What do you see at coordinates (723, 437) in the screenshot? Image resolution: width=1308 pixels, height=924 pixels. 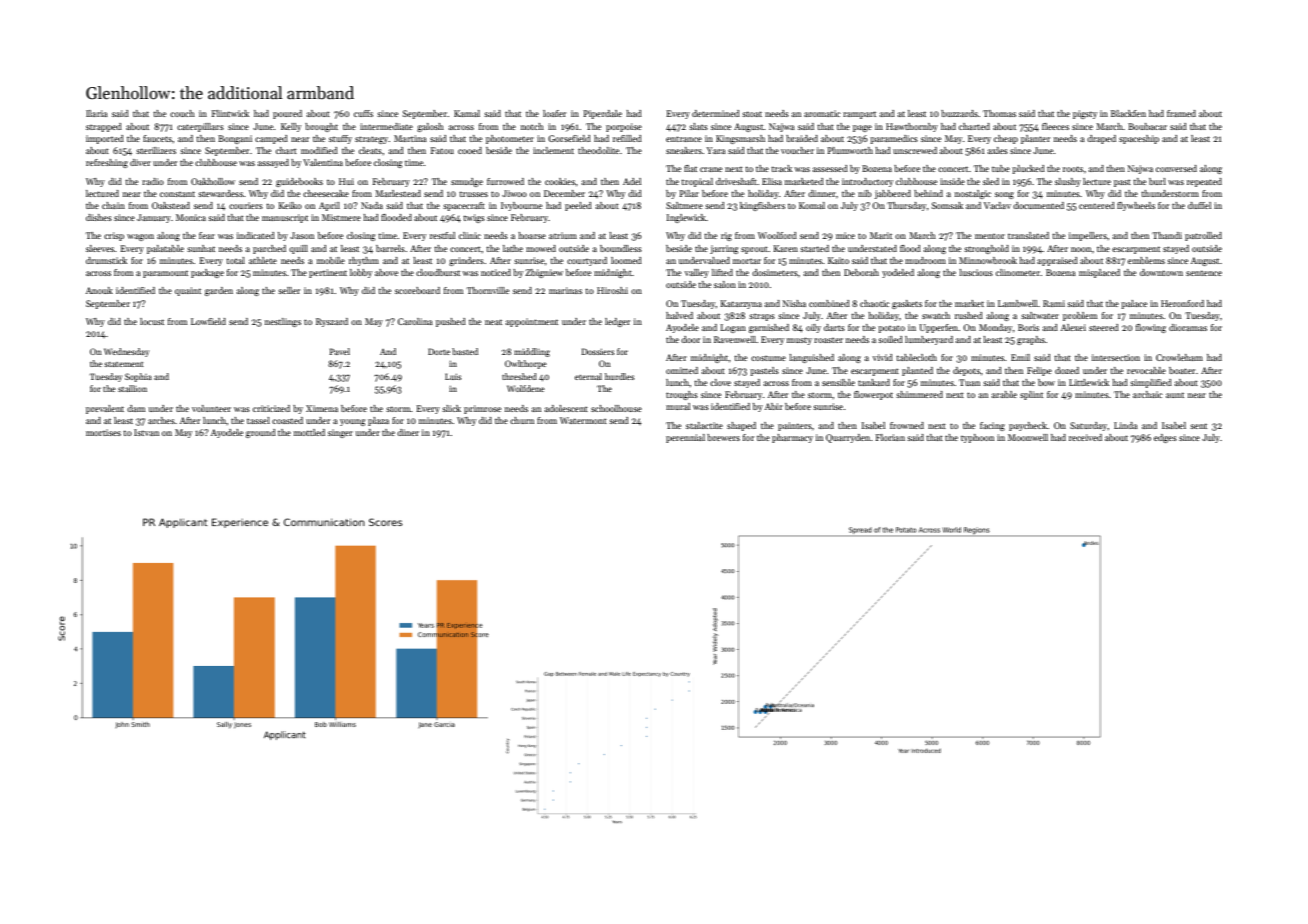 I see `brewers` at bounding box center [723, 437].
